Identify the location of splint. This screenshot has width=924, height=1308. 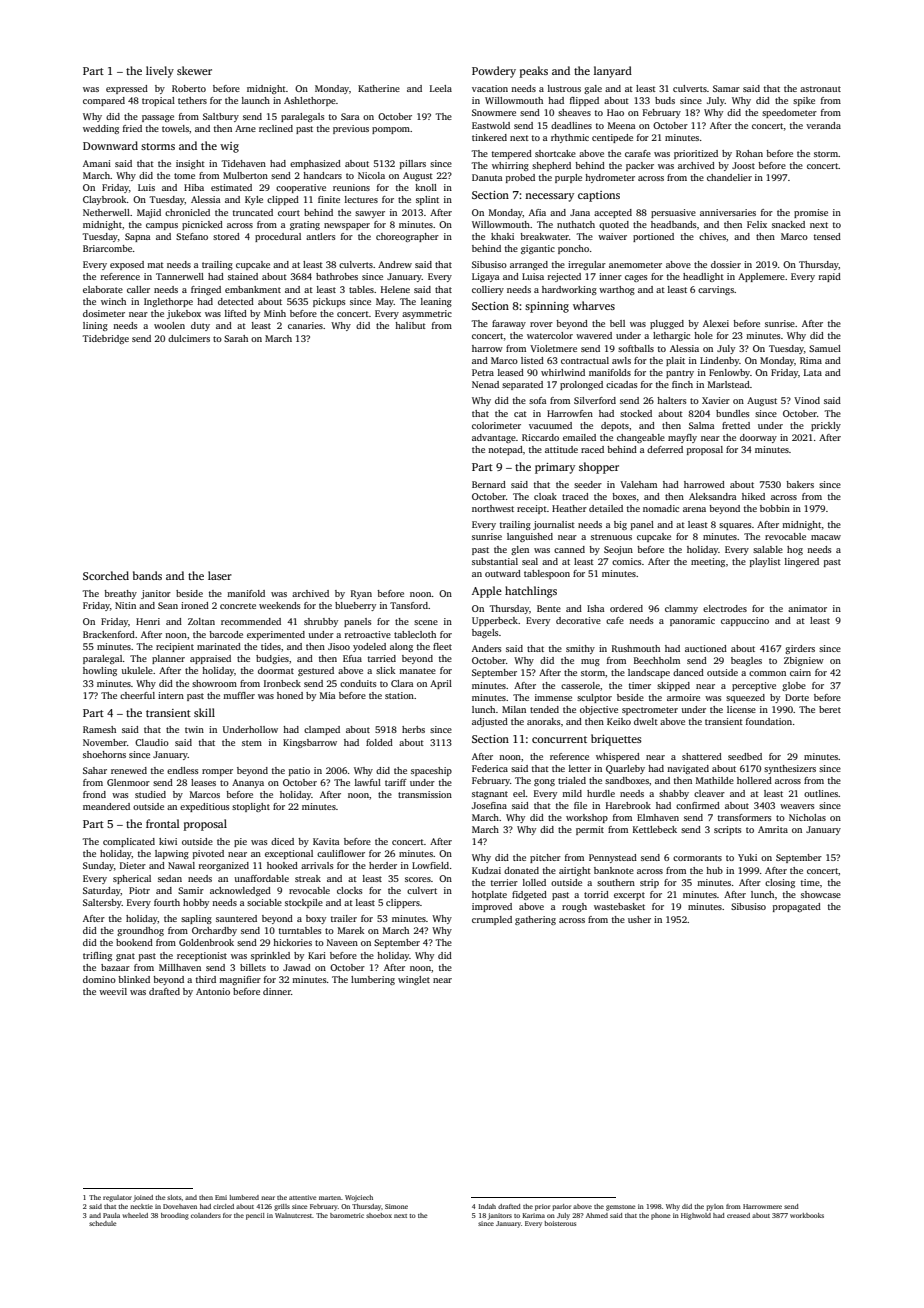
(427, 200).
